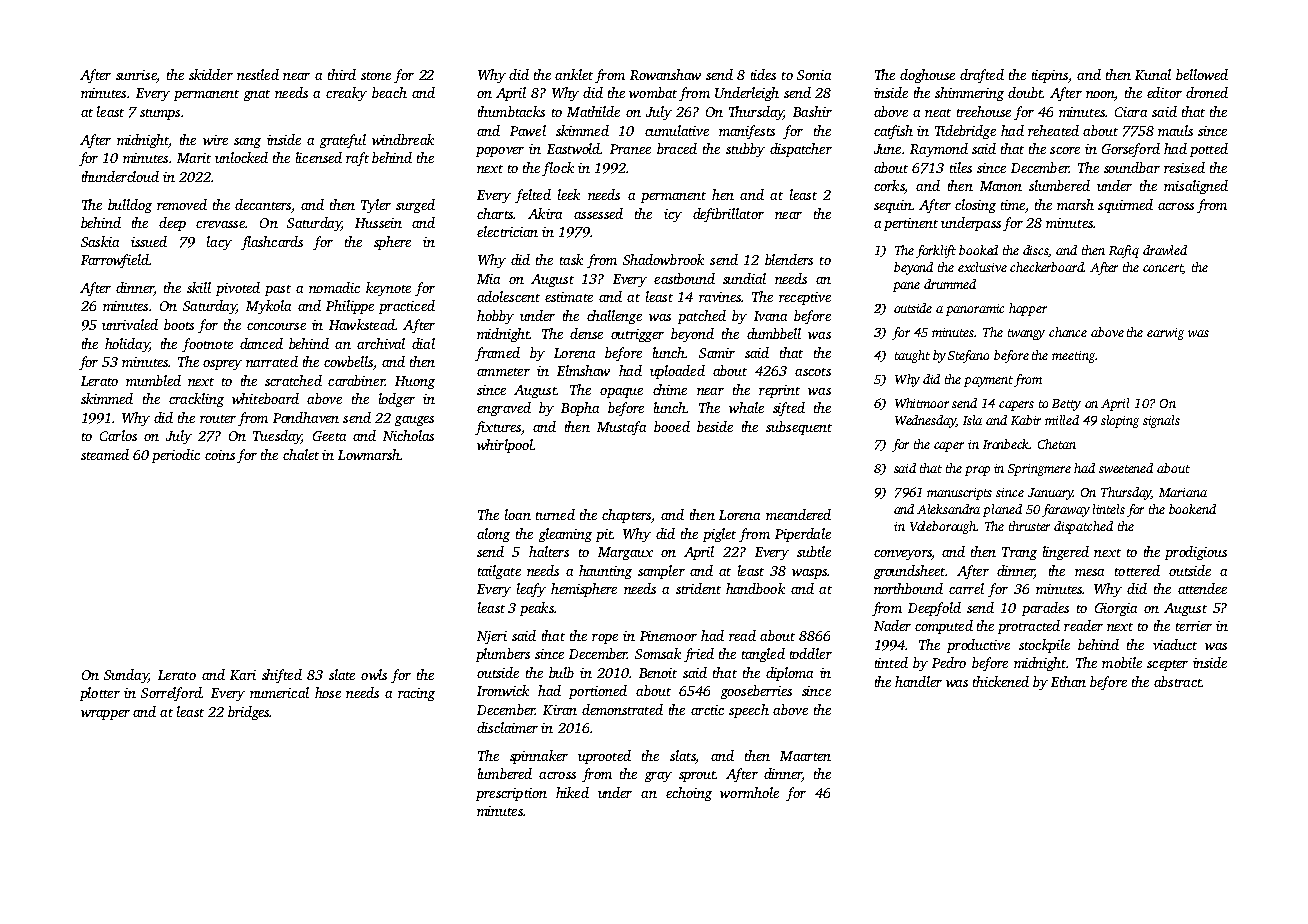  What do you see at coordinates (572, 792) in the document?
I see `hiked` at bounding box center [572, 792].
